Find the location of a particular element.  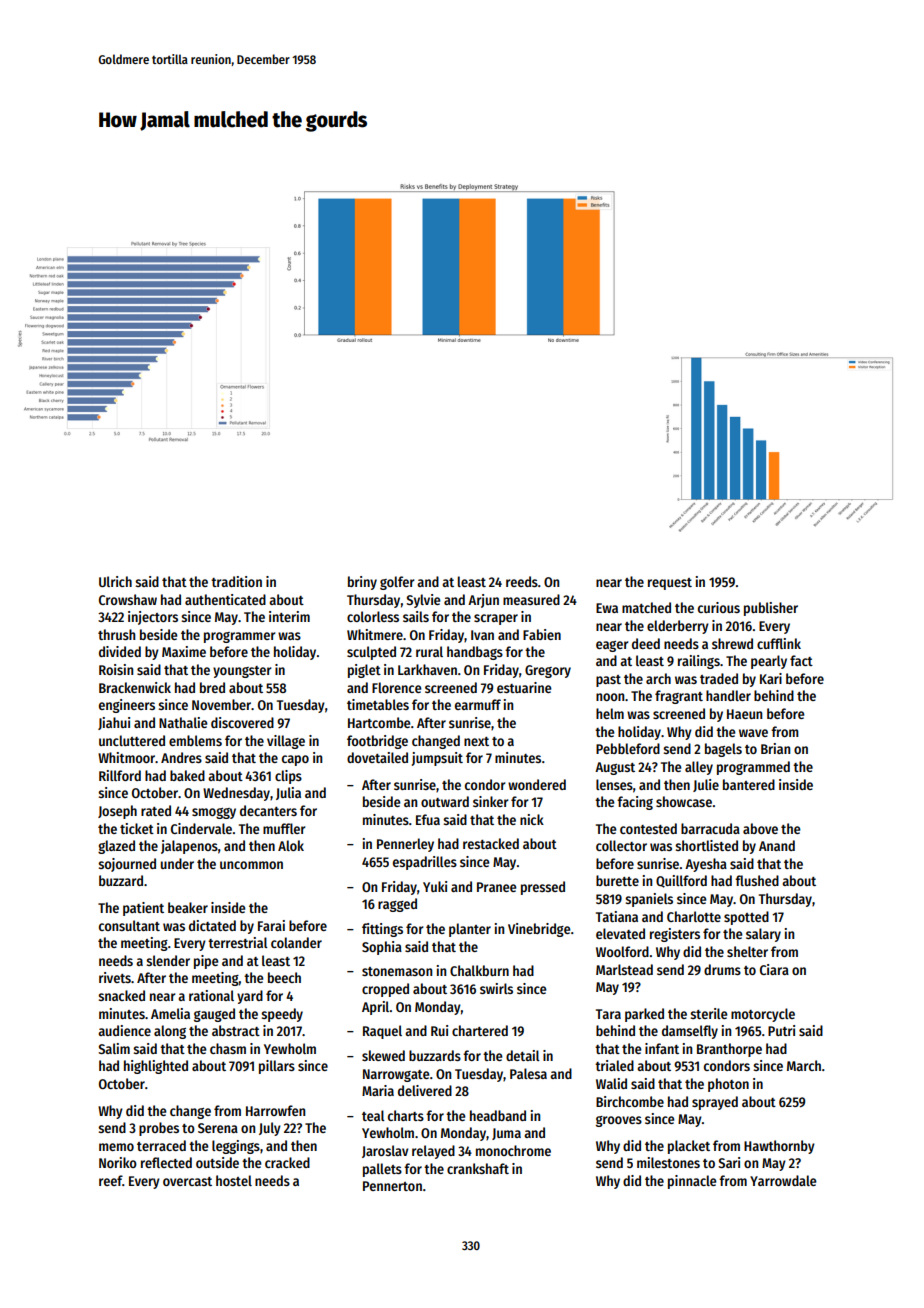

above is located at coordinates (760, 828).
